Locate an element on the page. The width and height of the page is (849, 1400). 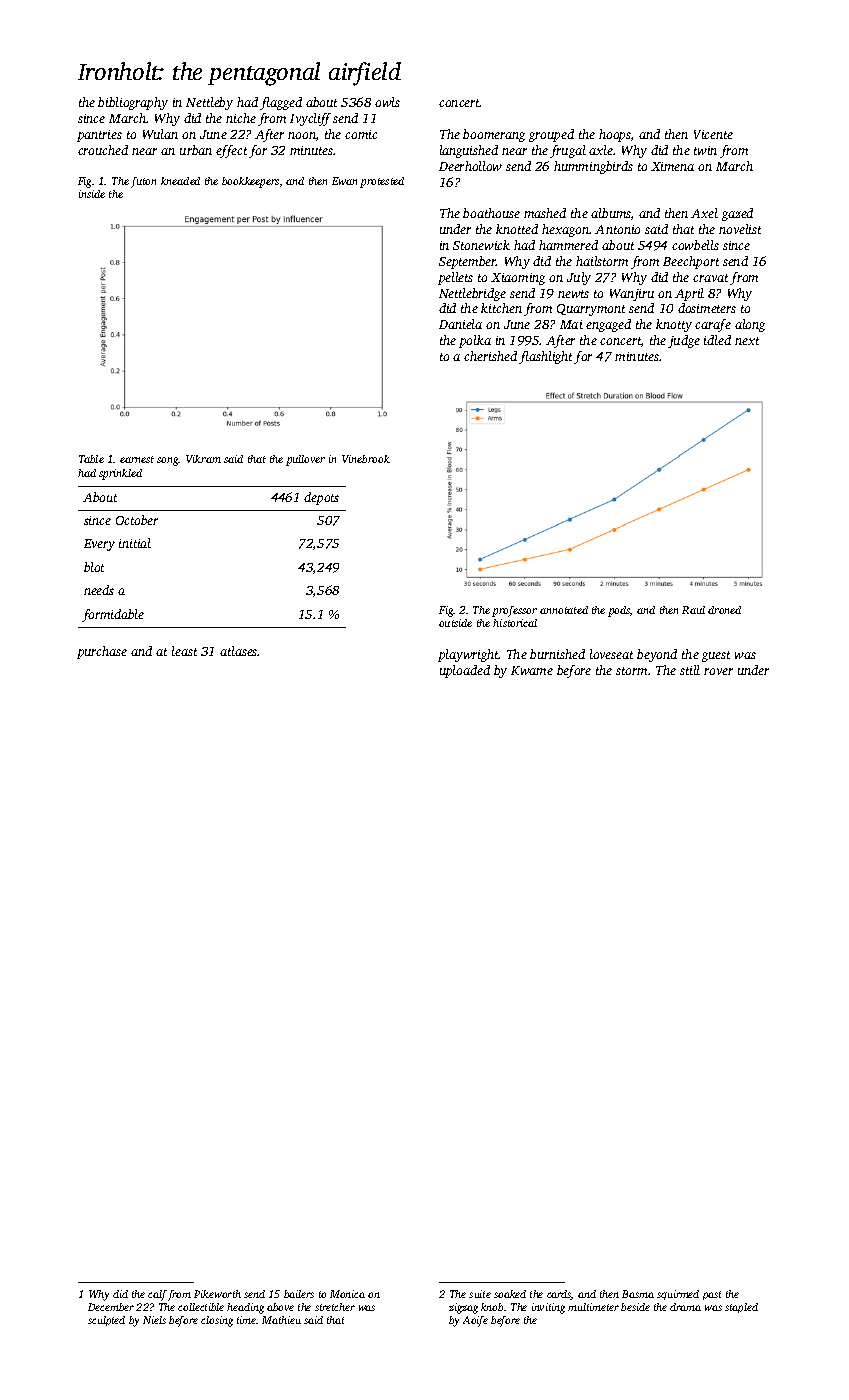
Monica is located at coordinates (347, 1294).
